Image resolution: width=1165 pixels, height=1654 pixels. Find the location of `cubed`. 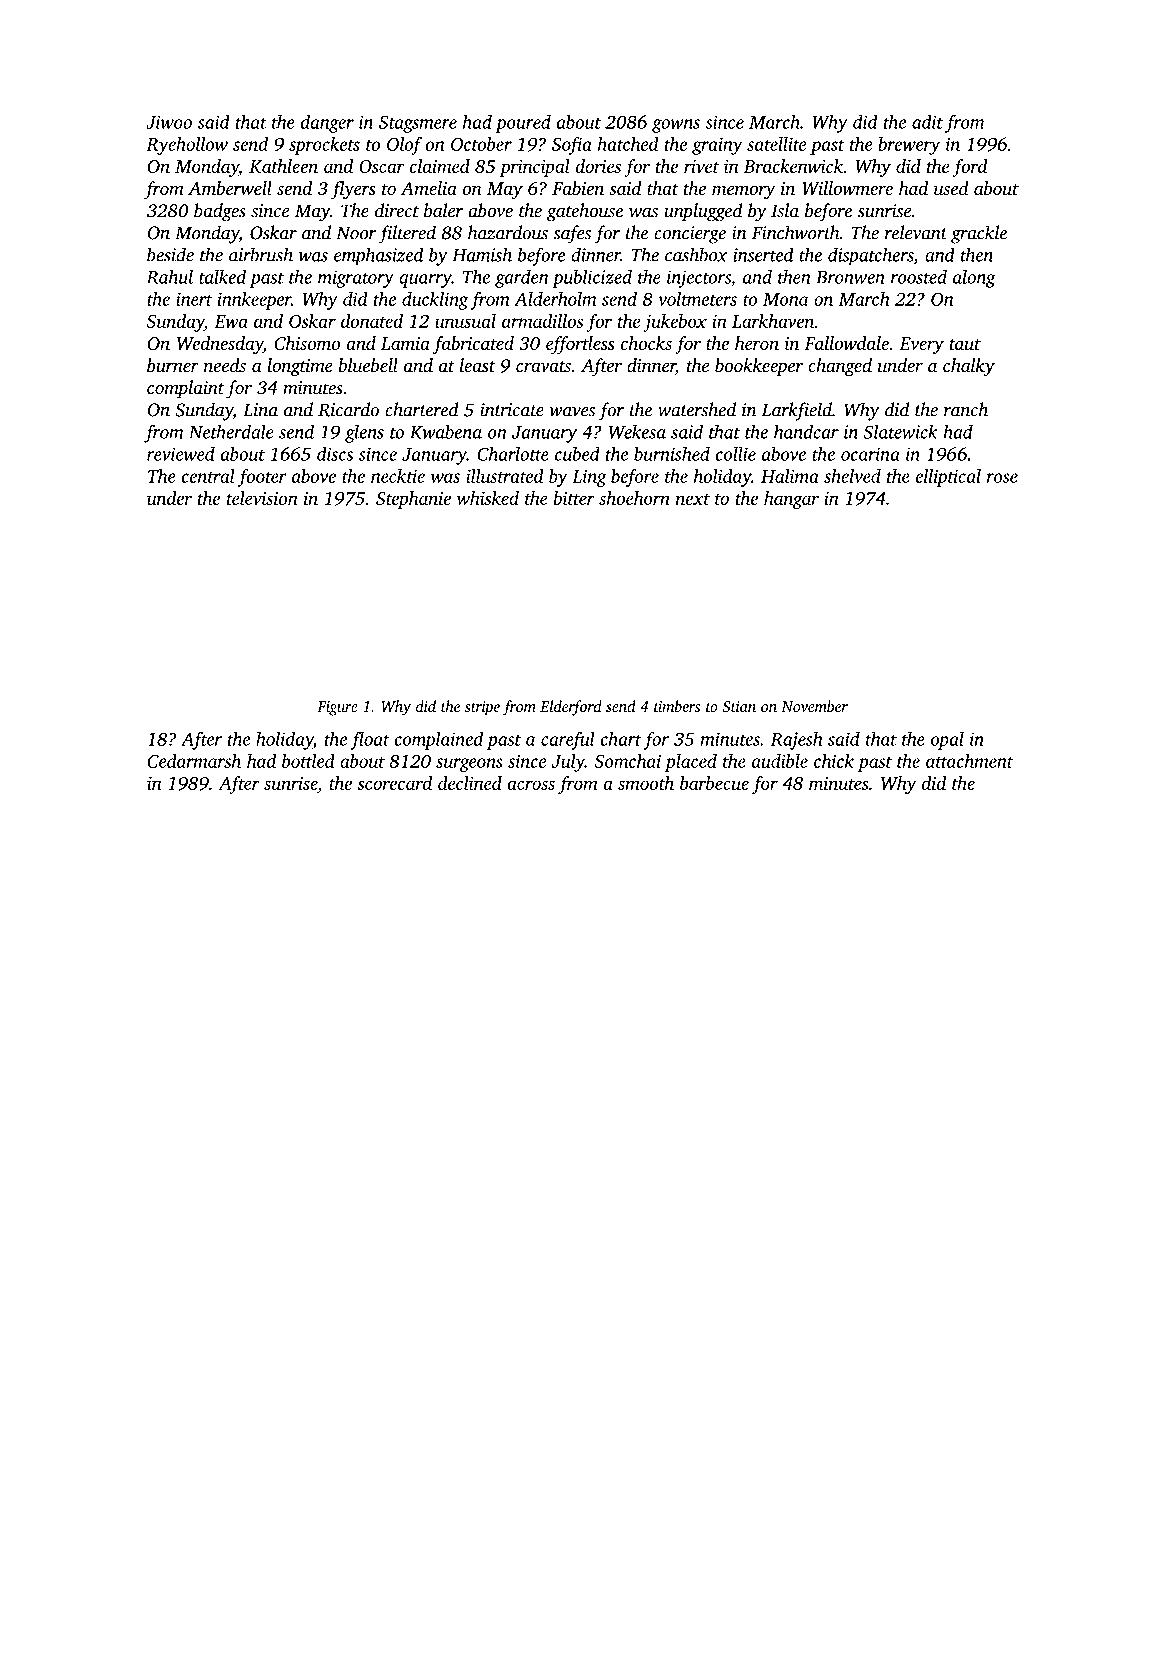

cubed is located at coordinates (577, 454).
